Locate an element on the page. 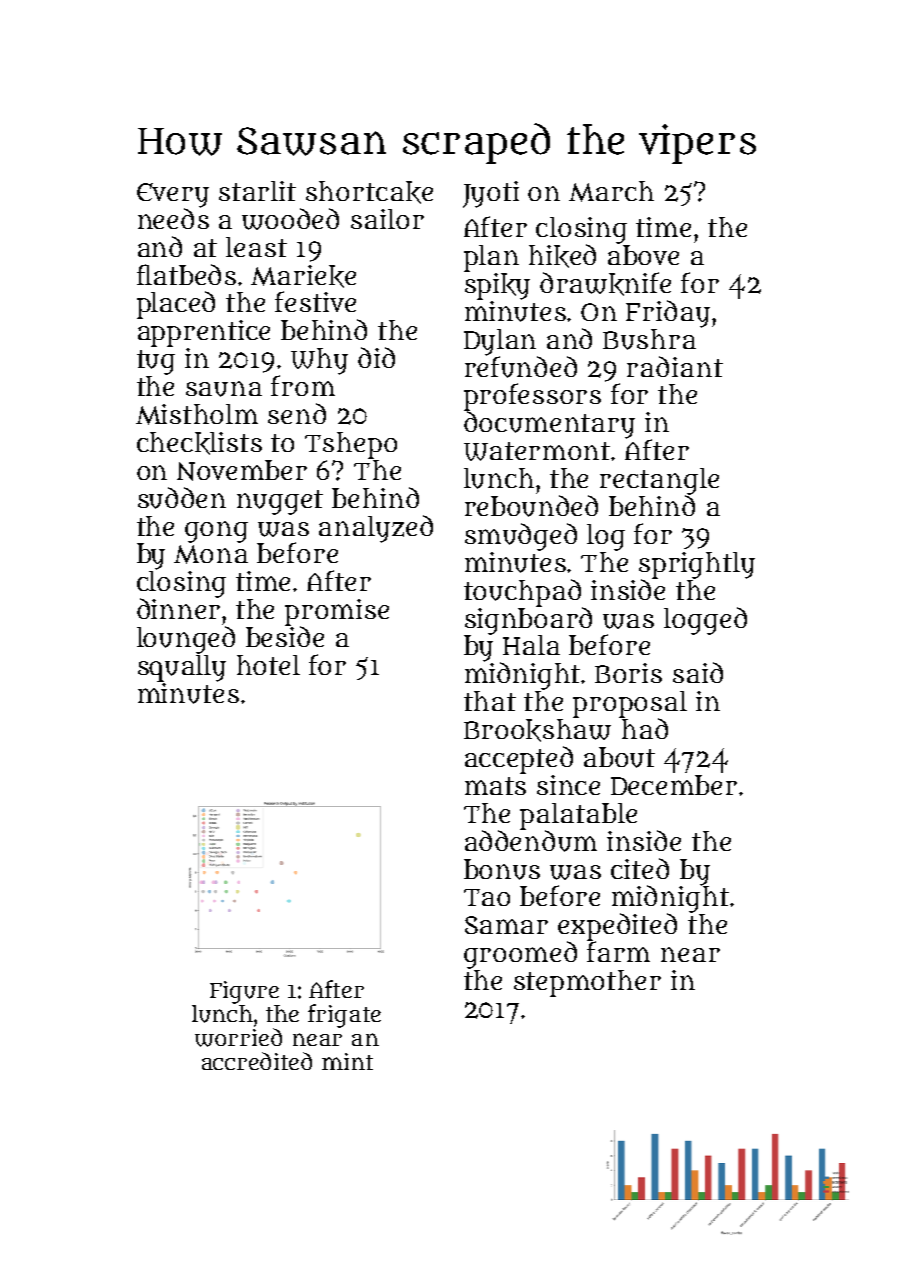 This document has width=901, height=1279. Samar is located at coordinates (506, 925).
